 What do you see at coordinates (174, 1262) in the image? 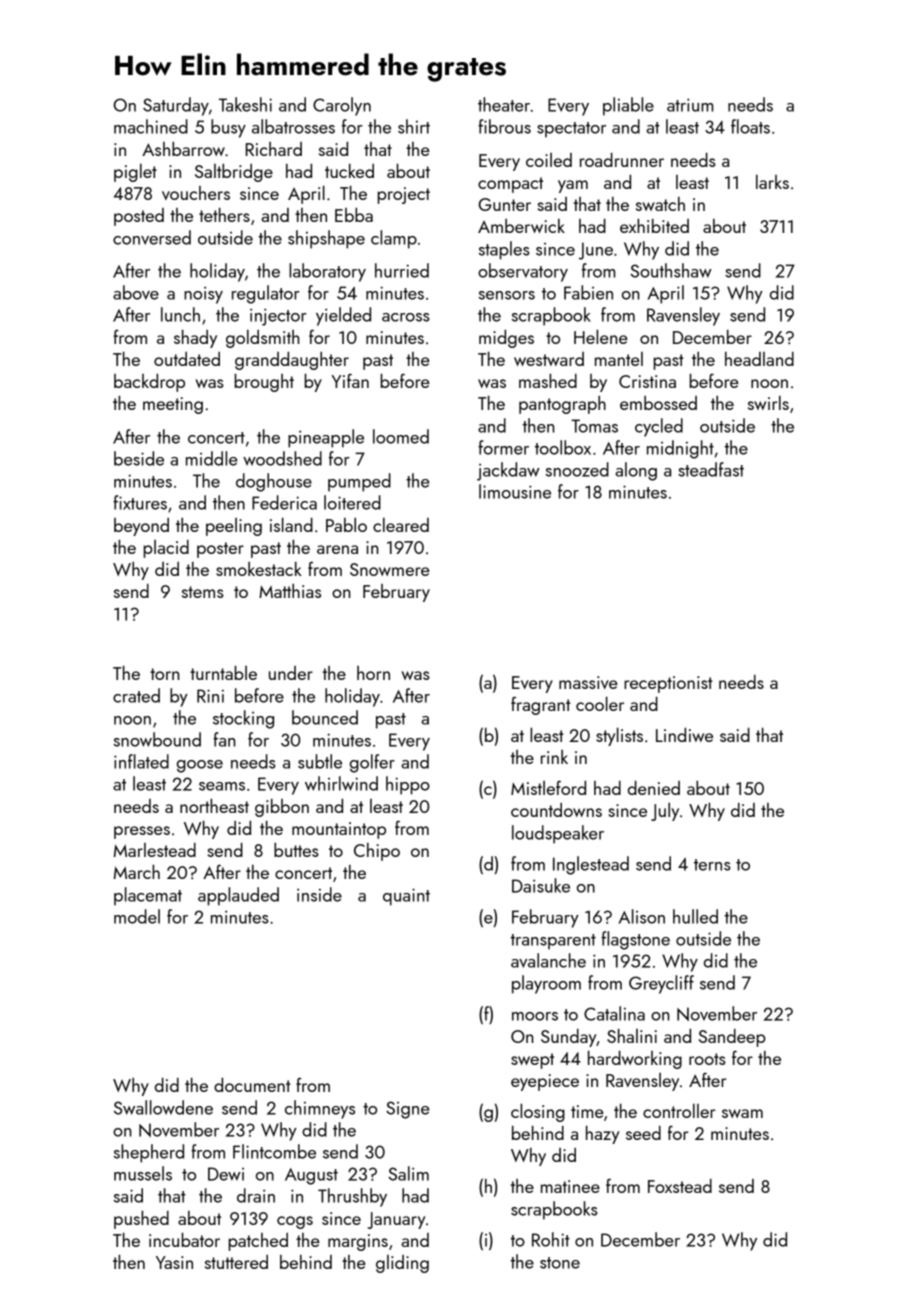
I see `Yasin` at bounding box center [174, 1262].
